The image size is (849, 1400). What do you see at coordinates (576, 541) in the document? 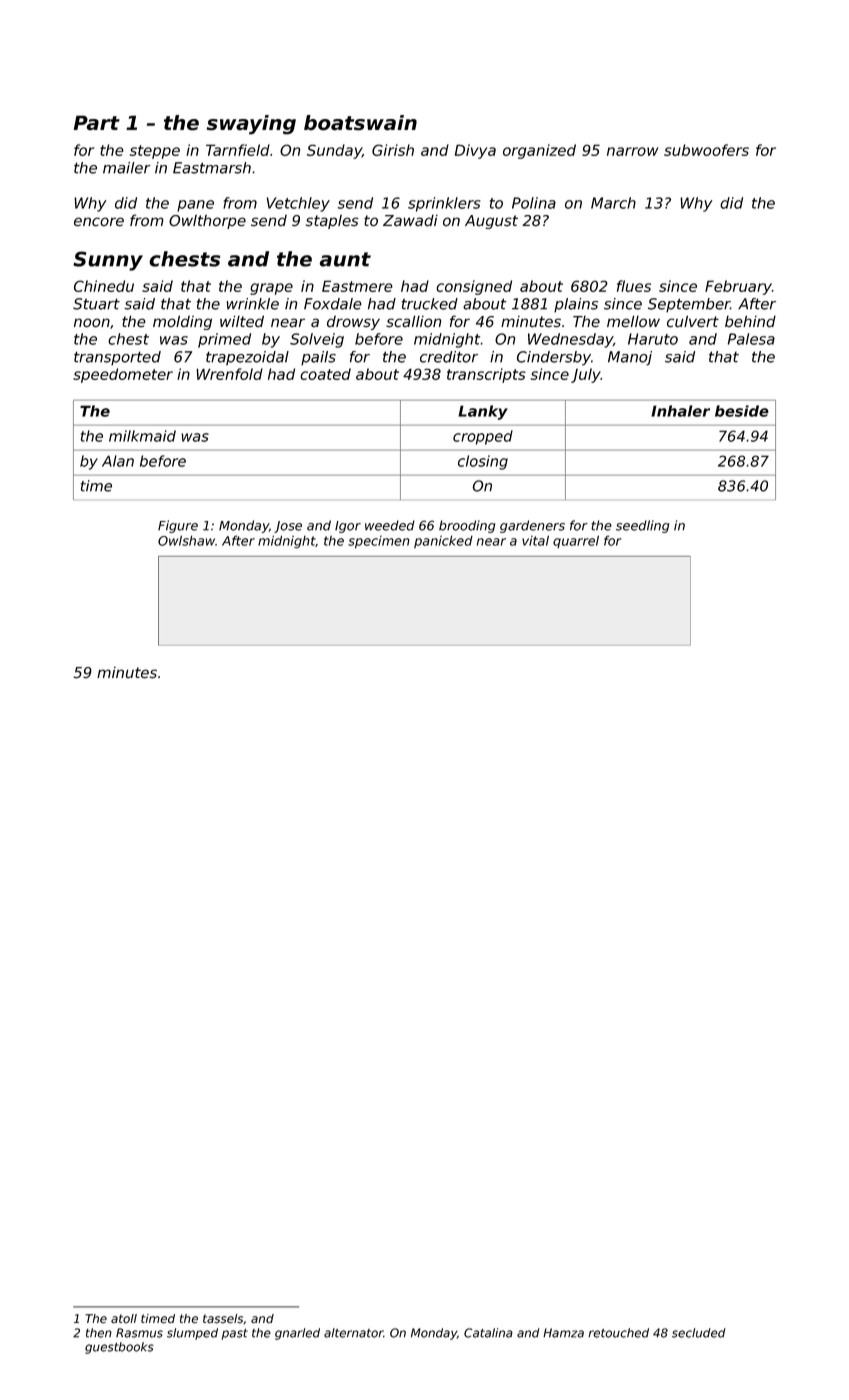
I see `quarrel` at bounding box center [576, 541].
